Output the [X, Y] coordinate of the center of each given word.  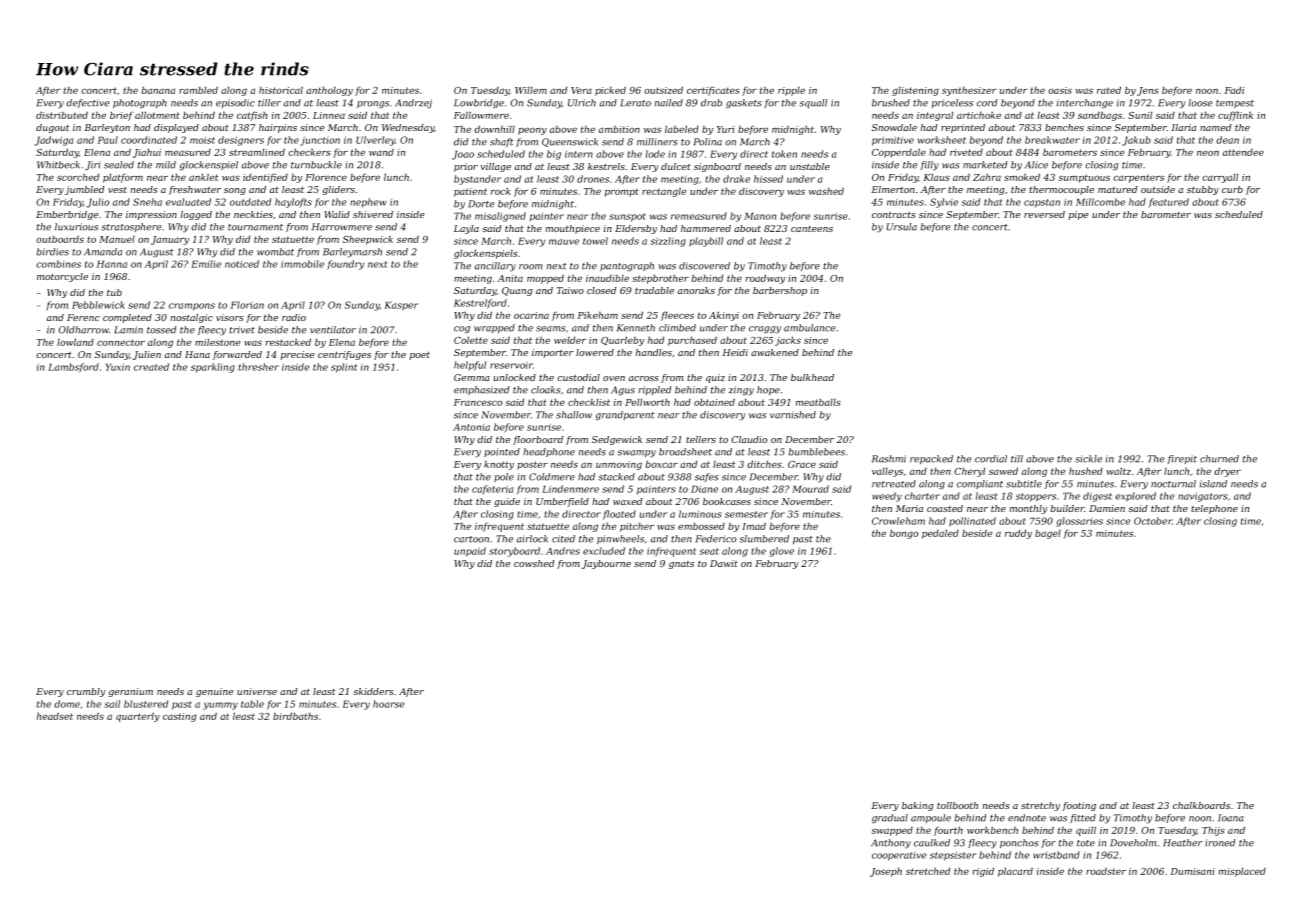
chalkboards [1201, 805]
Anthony [891, 844]
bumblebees [816, 452]
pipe [1078, 215]
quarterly [138, 717]
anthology [329, 91]
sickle [1088, 459]
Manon [760, 216]
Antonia [471, 427]
